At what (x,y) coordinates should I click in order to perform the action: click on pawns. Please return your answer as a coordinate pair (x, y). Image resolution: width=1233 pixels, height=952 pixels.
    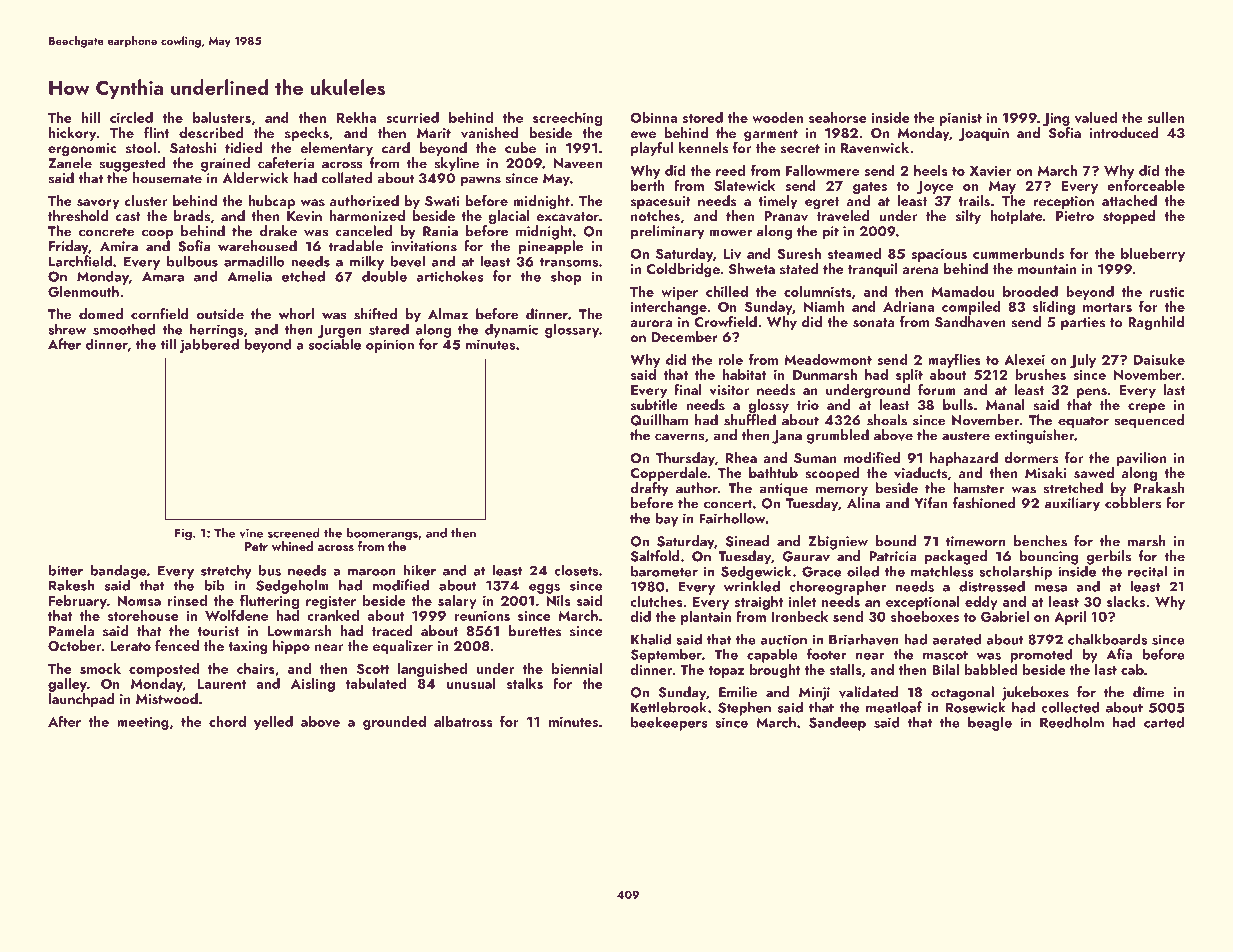
    Looking at the image, I should click on (480, 181).
